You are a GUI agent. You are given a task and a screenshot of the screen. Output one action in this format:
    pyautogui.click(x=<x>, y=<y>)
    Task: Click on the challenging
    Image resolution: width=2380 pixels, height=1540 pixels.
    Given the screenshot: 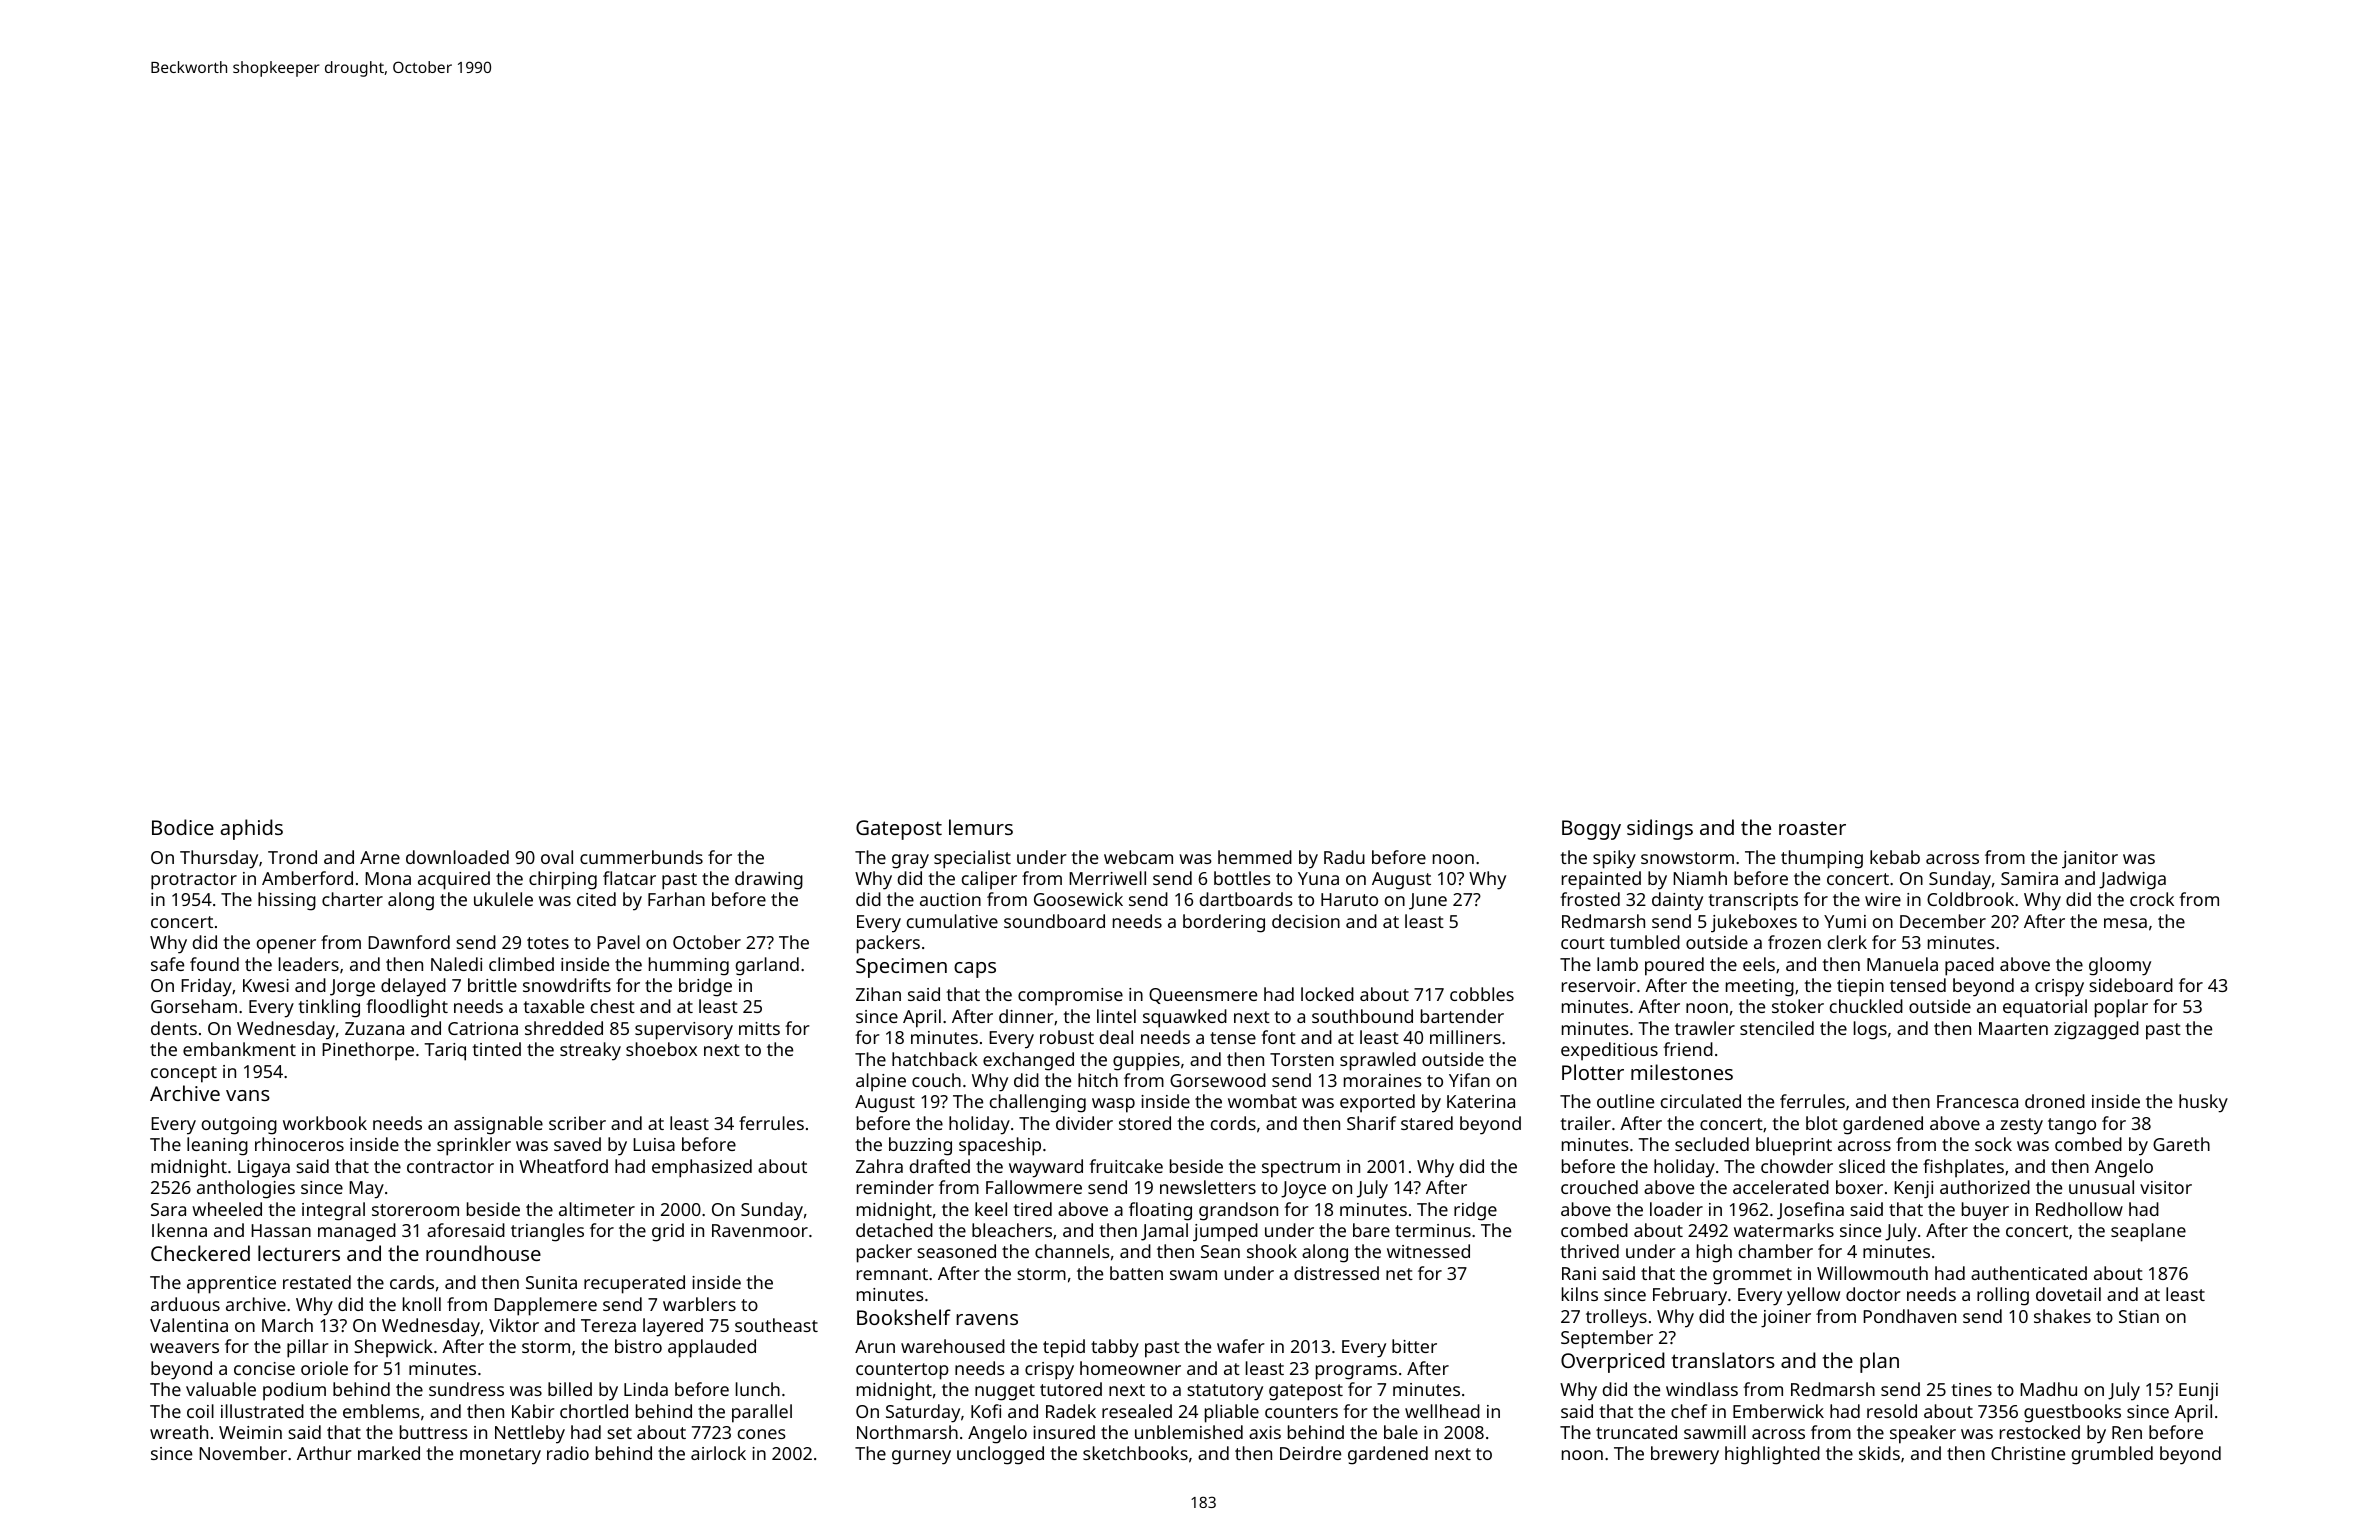 What is the action you would take?
    pyautogui.click(x=1038, y=1103)
